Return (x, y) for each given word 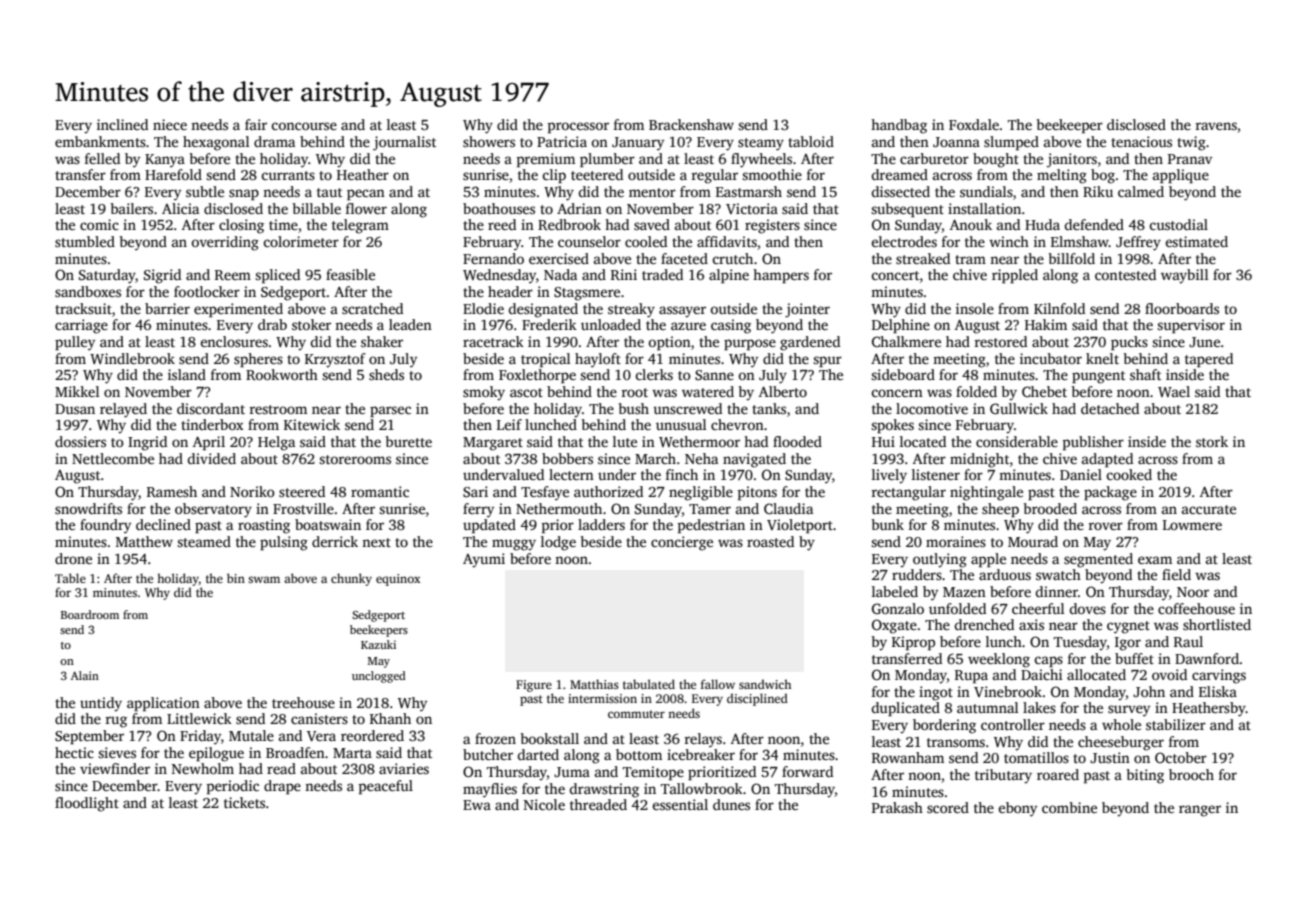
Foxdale (974, 124)
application (163, 704)
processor (578, 128)
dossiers (80, 441)
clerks (654, 374)
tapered (1209, 360)
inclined (122, 124)
